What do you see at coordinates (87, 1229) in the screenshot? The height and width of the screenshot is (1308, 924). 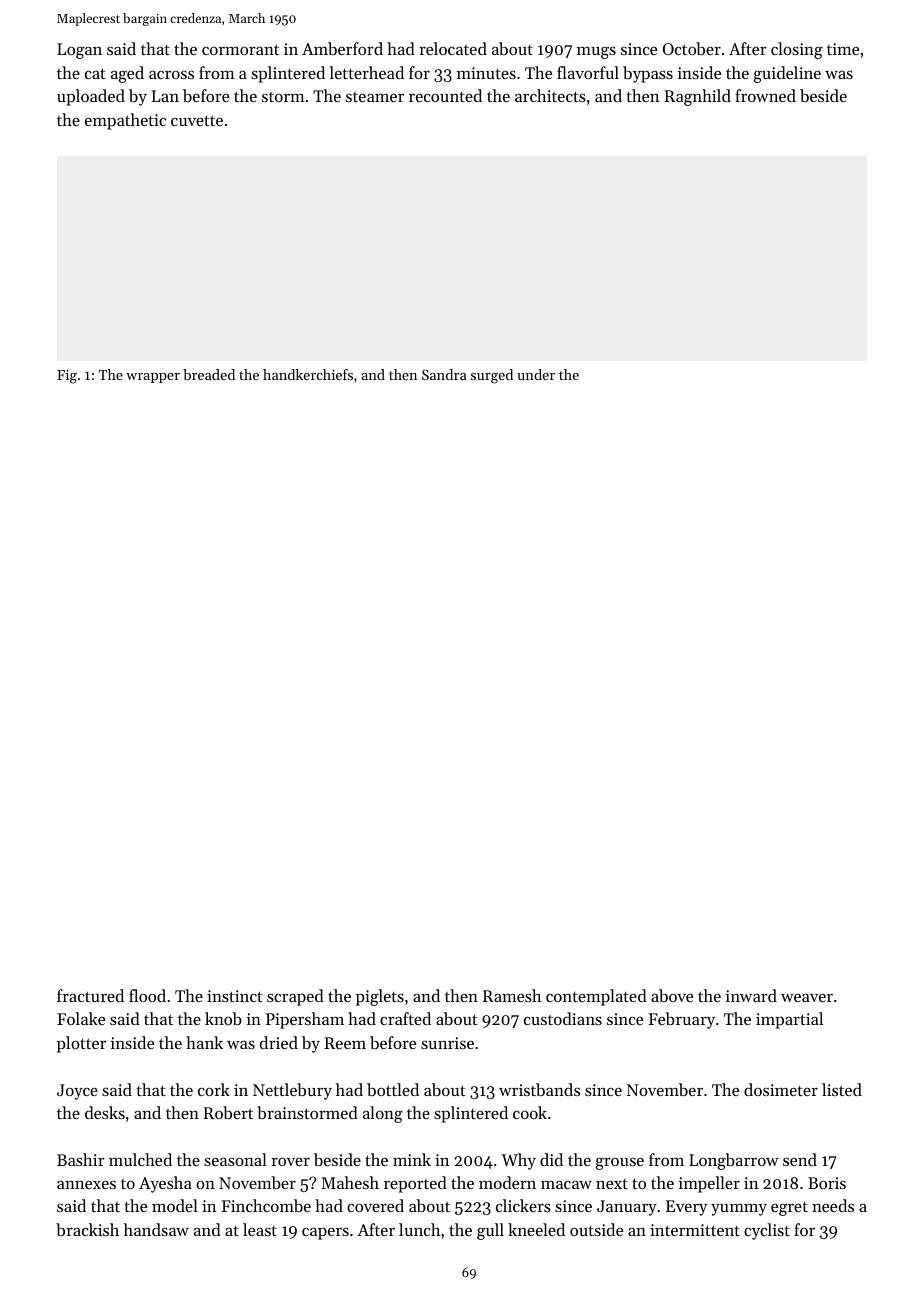 I see `brackish` at bounding box center [87, 1229].
